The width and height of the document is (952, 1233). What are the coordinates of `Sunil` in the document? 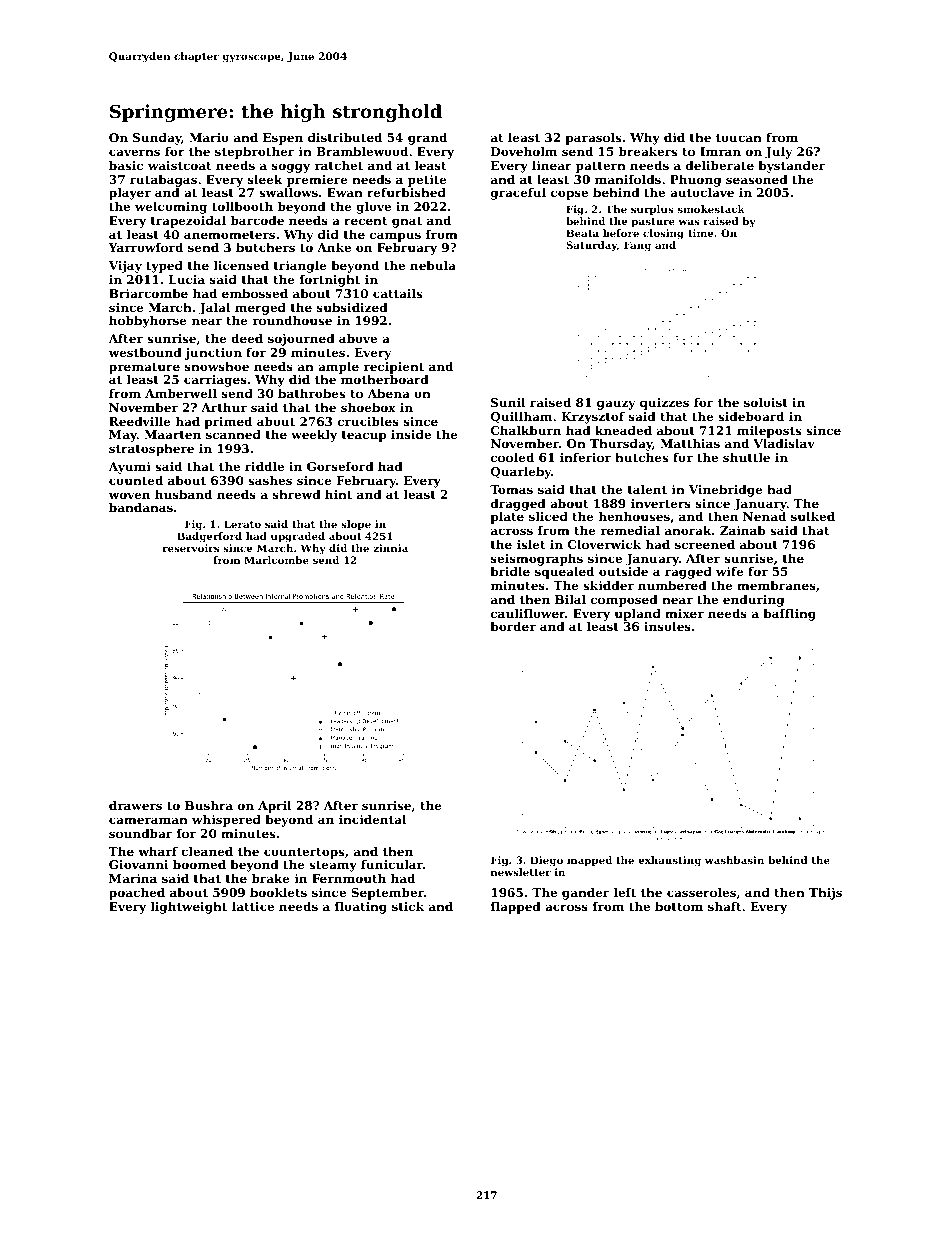 It's located at (508, 402).
